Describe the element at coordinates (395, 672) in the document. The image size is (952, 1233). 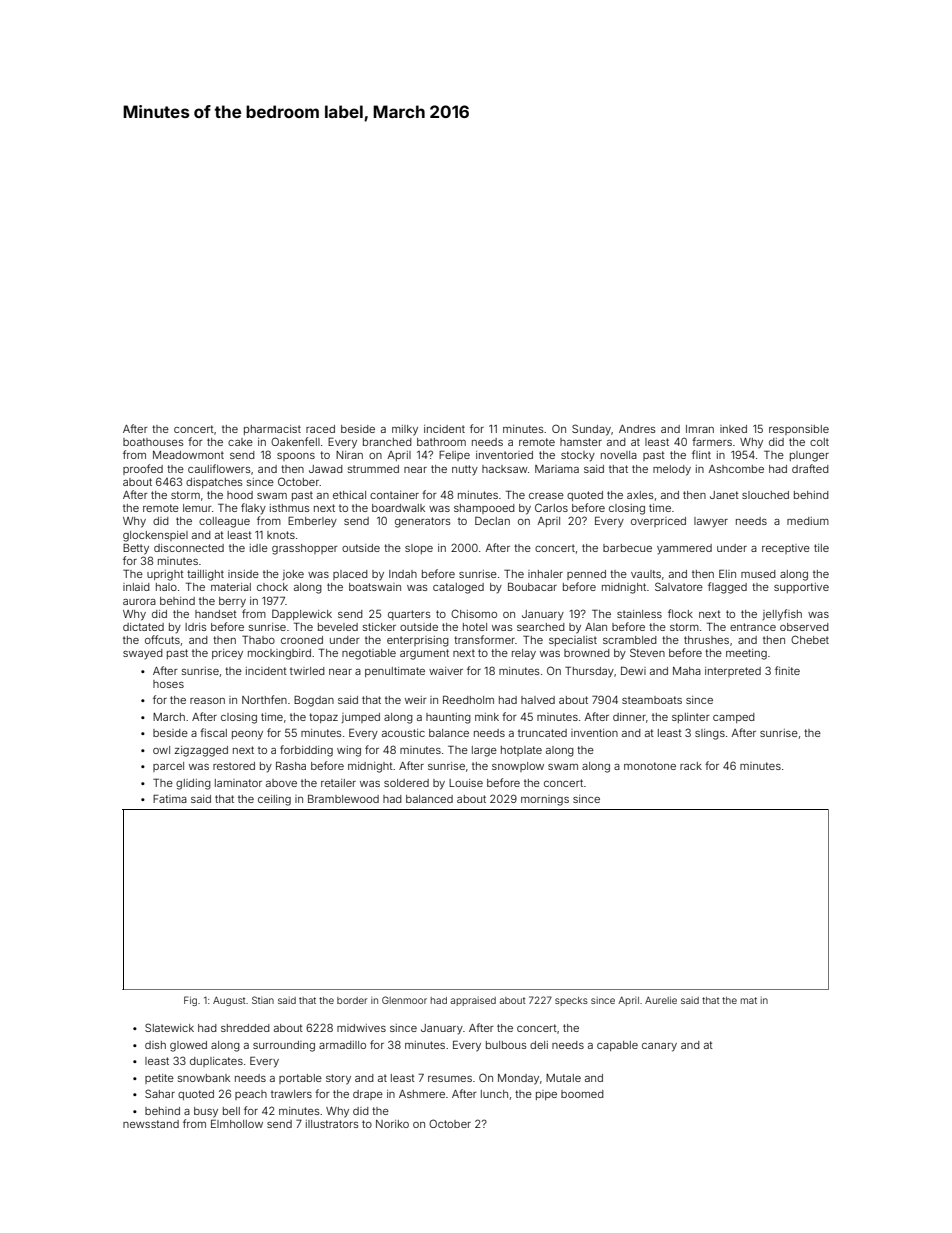
I see `penultimate` at that location.
